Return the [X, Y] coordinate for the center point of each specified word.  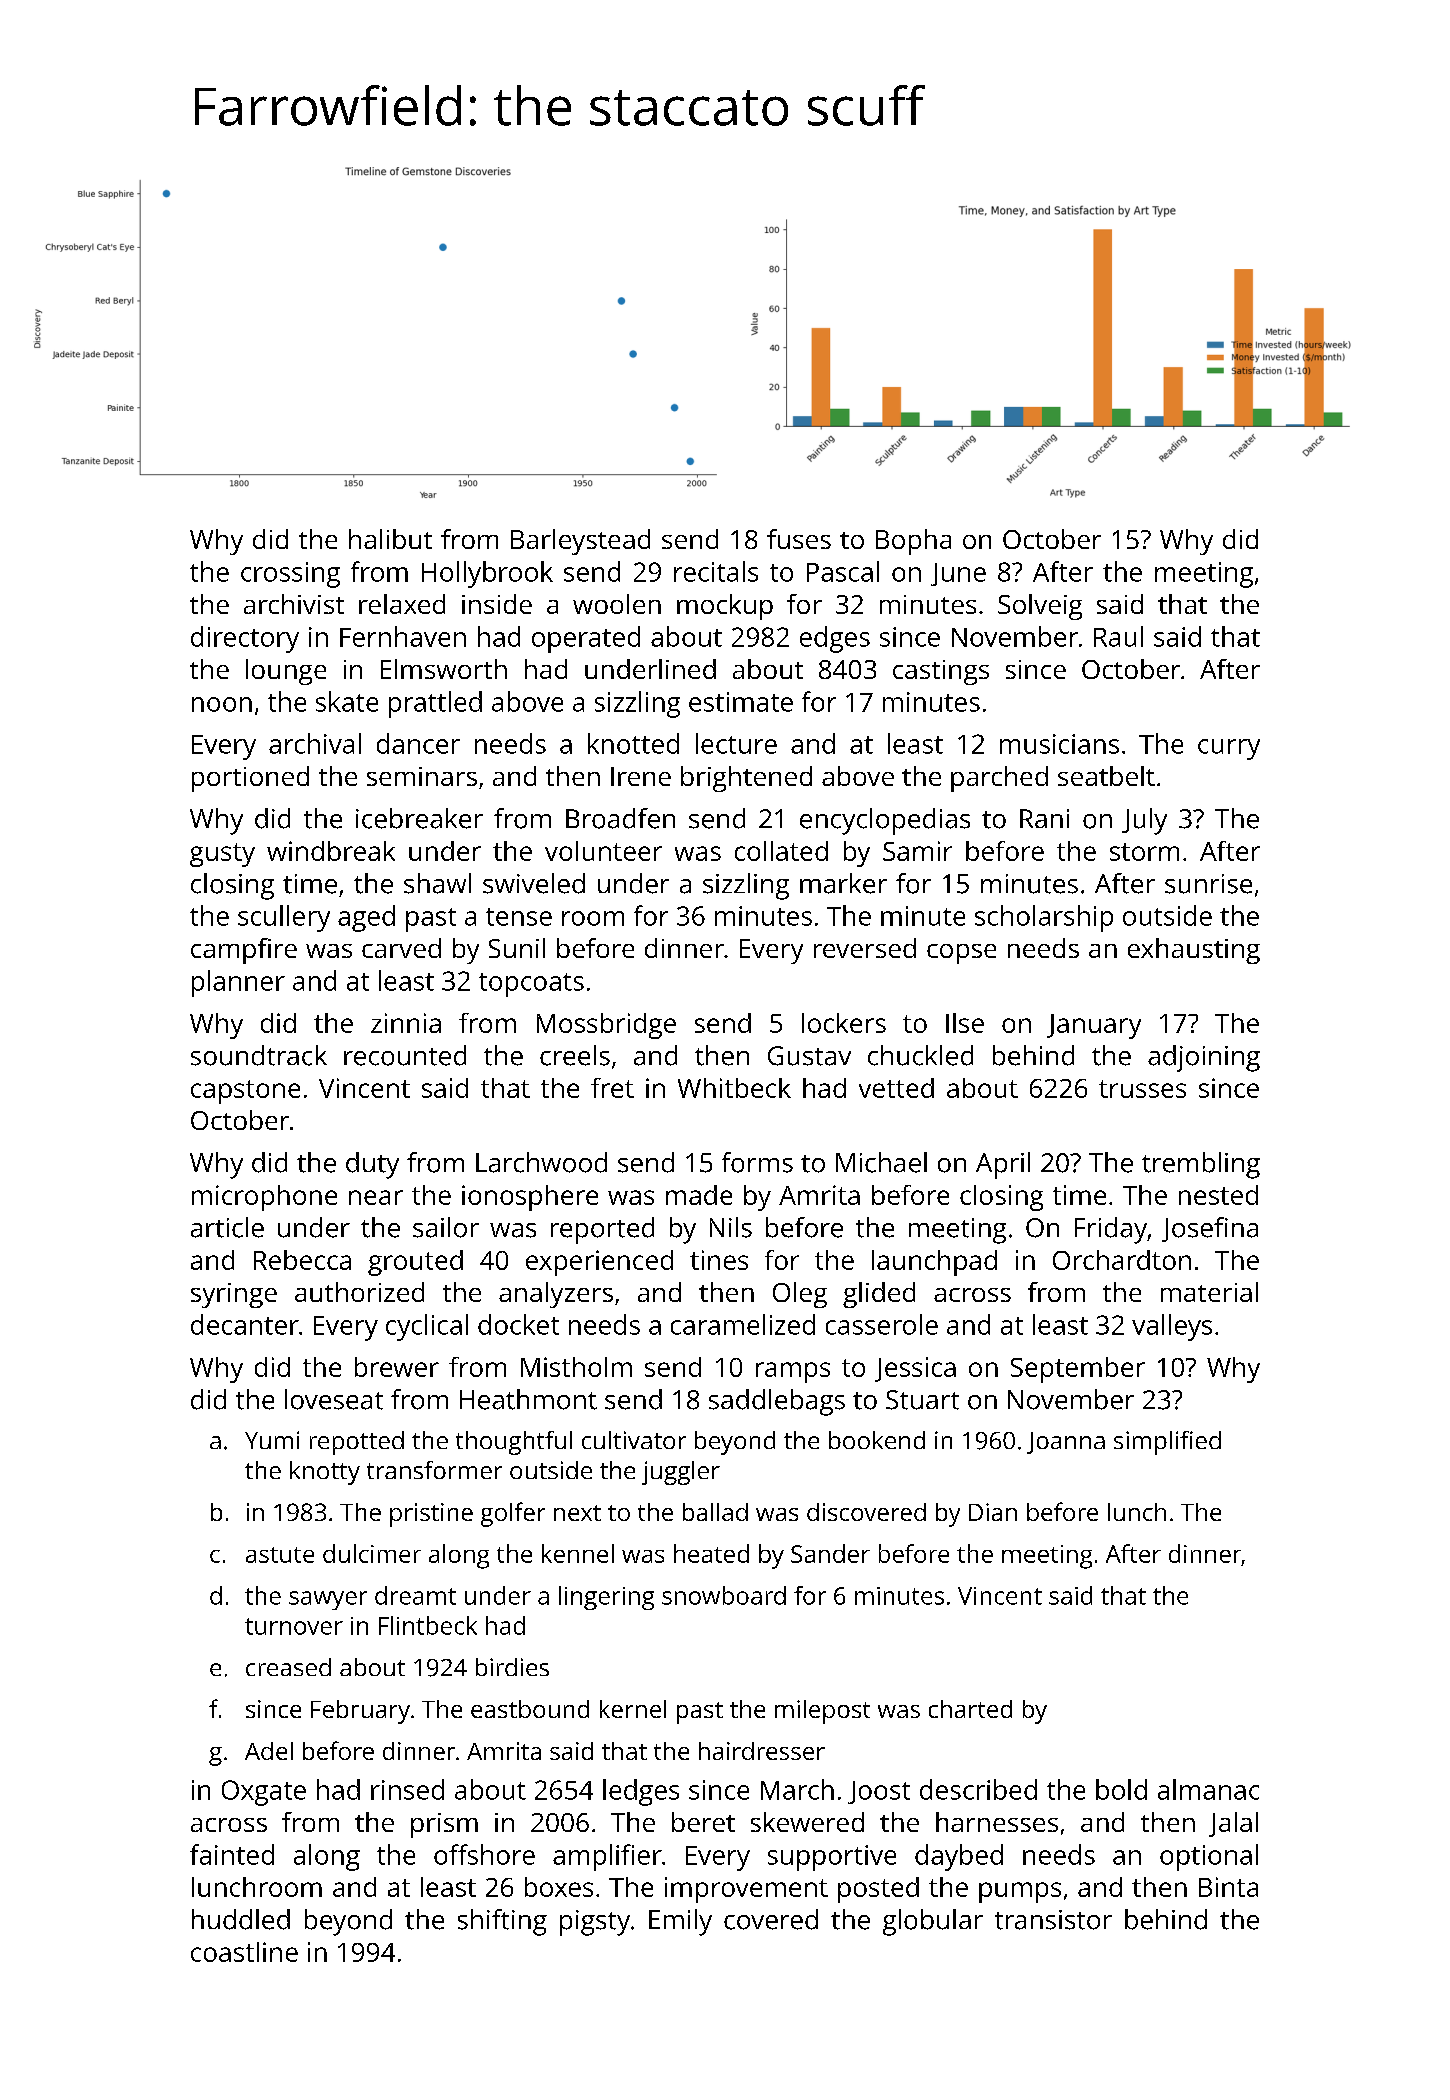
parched [999, 779]
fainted [232, 1854]
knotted [633, 743]
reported [602, 1230]
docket [518, 1324]
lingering [606, 1598]
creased [288, 1667]
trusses [1142, 1089]
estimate [741, 702]
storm [1144, 852]
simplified [1167, 1443]
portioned [250, 779]
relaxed [402, 604]
